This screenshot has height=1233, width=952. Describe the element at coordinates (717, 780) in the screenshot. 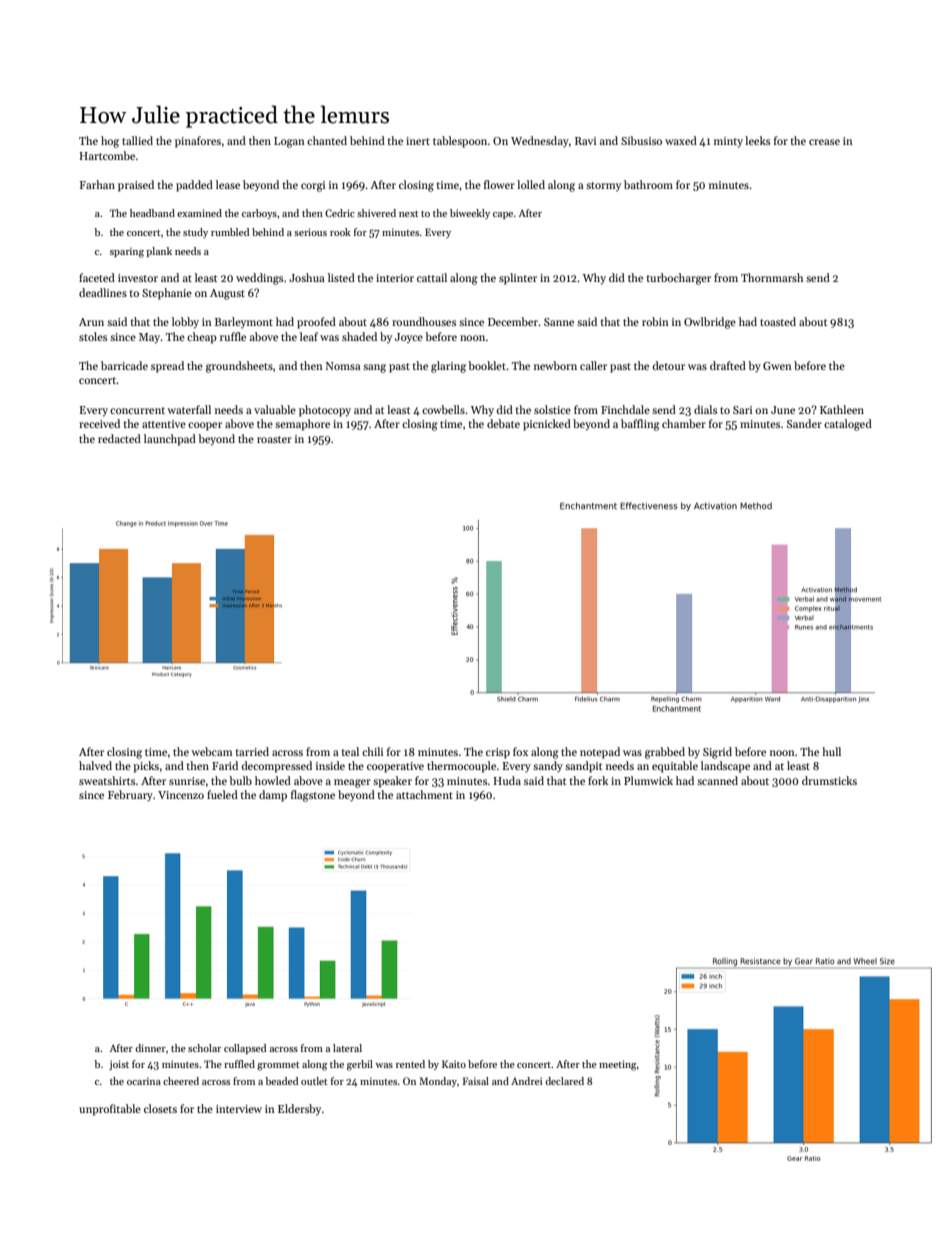

I see `scanned` at that location.
